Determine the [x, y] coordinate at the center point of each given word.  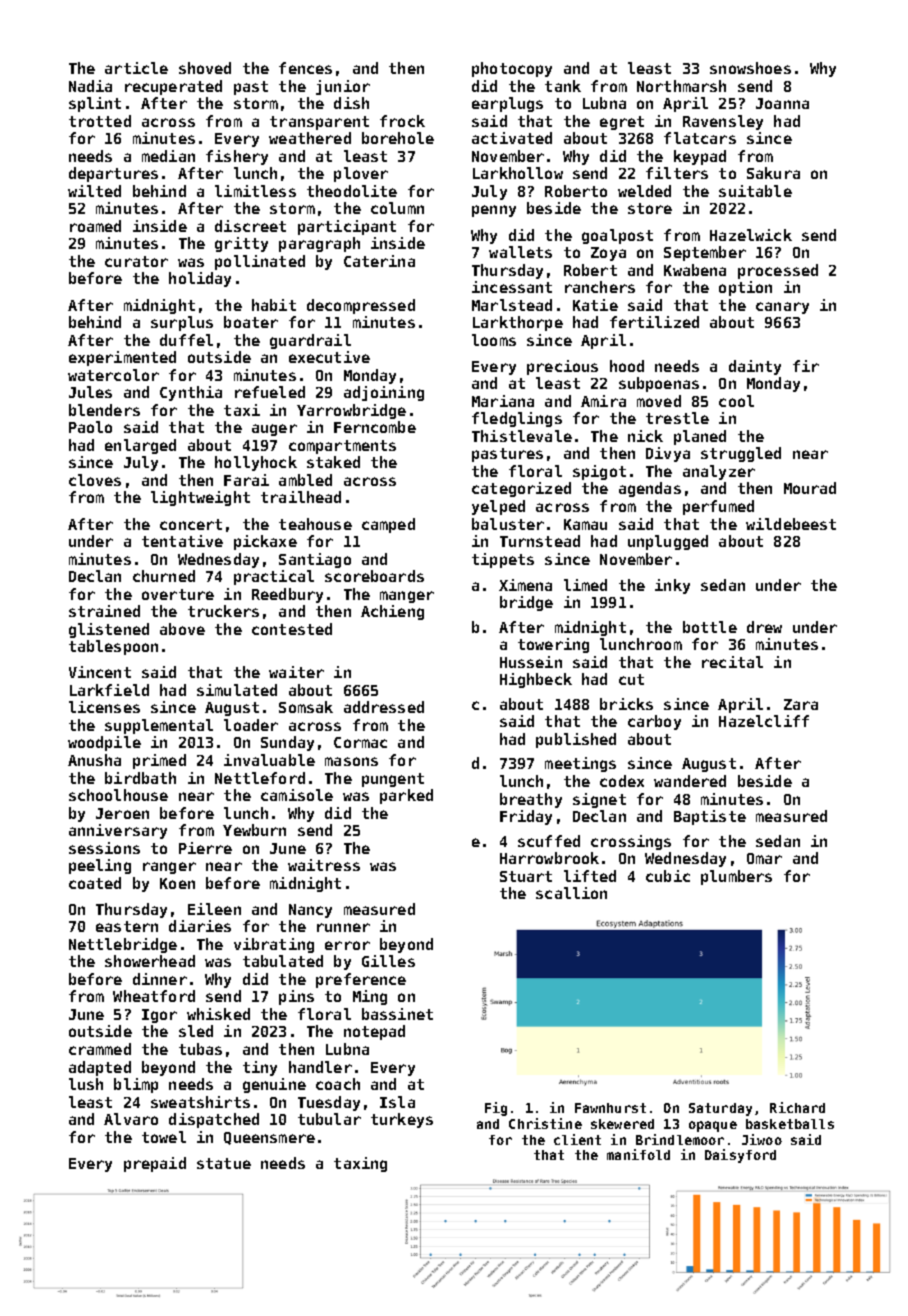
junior [343, 87]
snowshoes [750, 68]
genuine [274, 1085]
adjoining [384, 393]
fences [305, 68]
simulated [237, 690]
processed [778, 271]
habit [274, 305]
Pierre [205, 848]
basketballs [790, 1124]
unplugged [668, 542]
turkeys [402, 1120]
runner [343, 927]
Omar [764, 858]
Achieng [392, 612]
